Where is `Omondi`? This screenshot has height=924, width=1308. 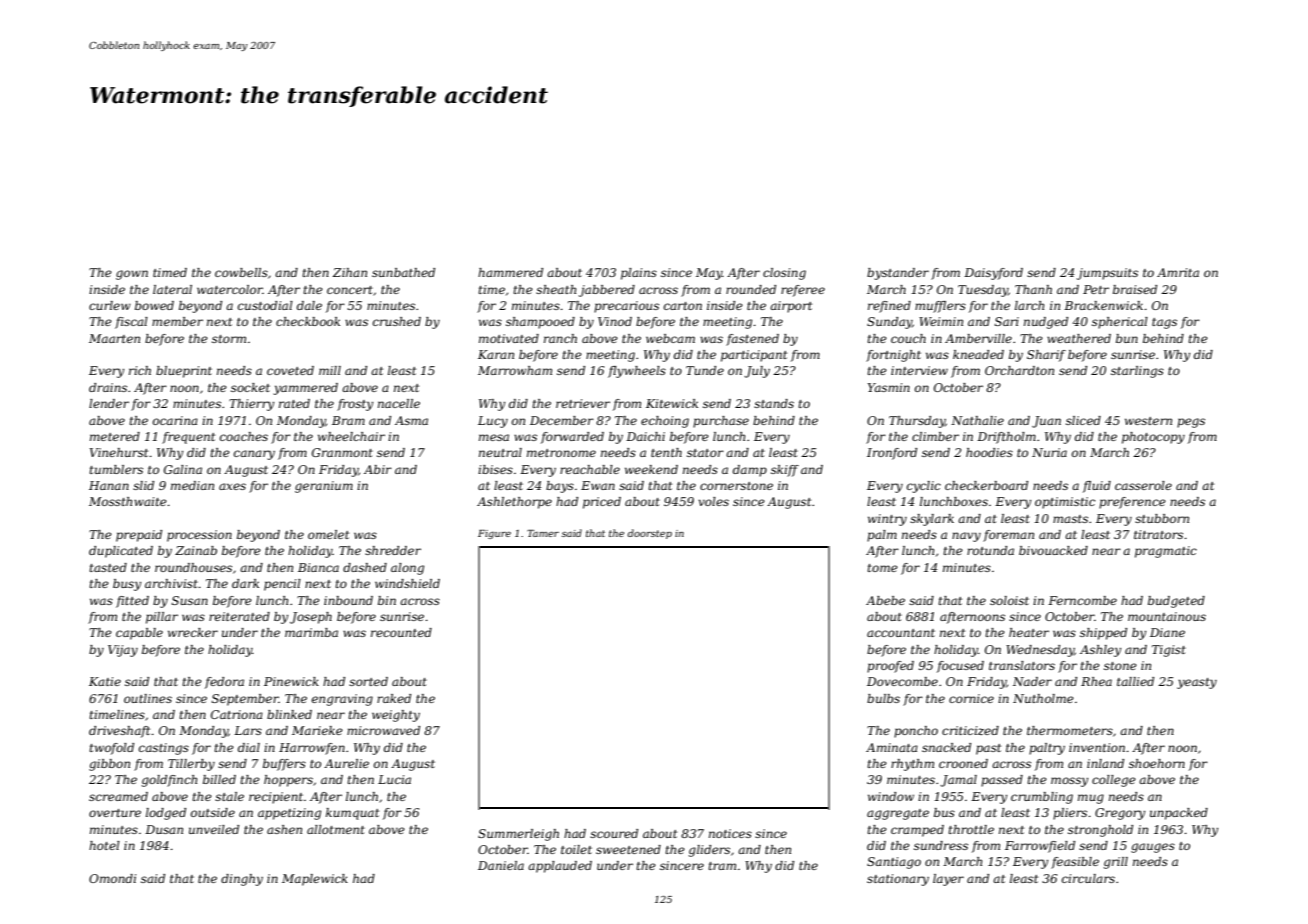
Omondi is located at coordinates (112, 878).
